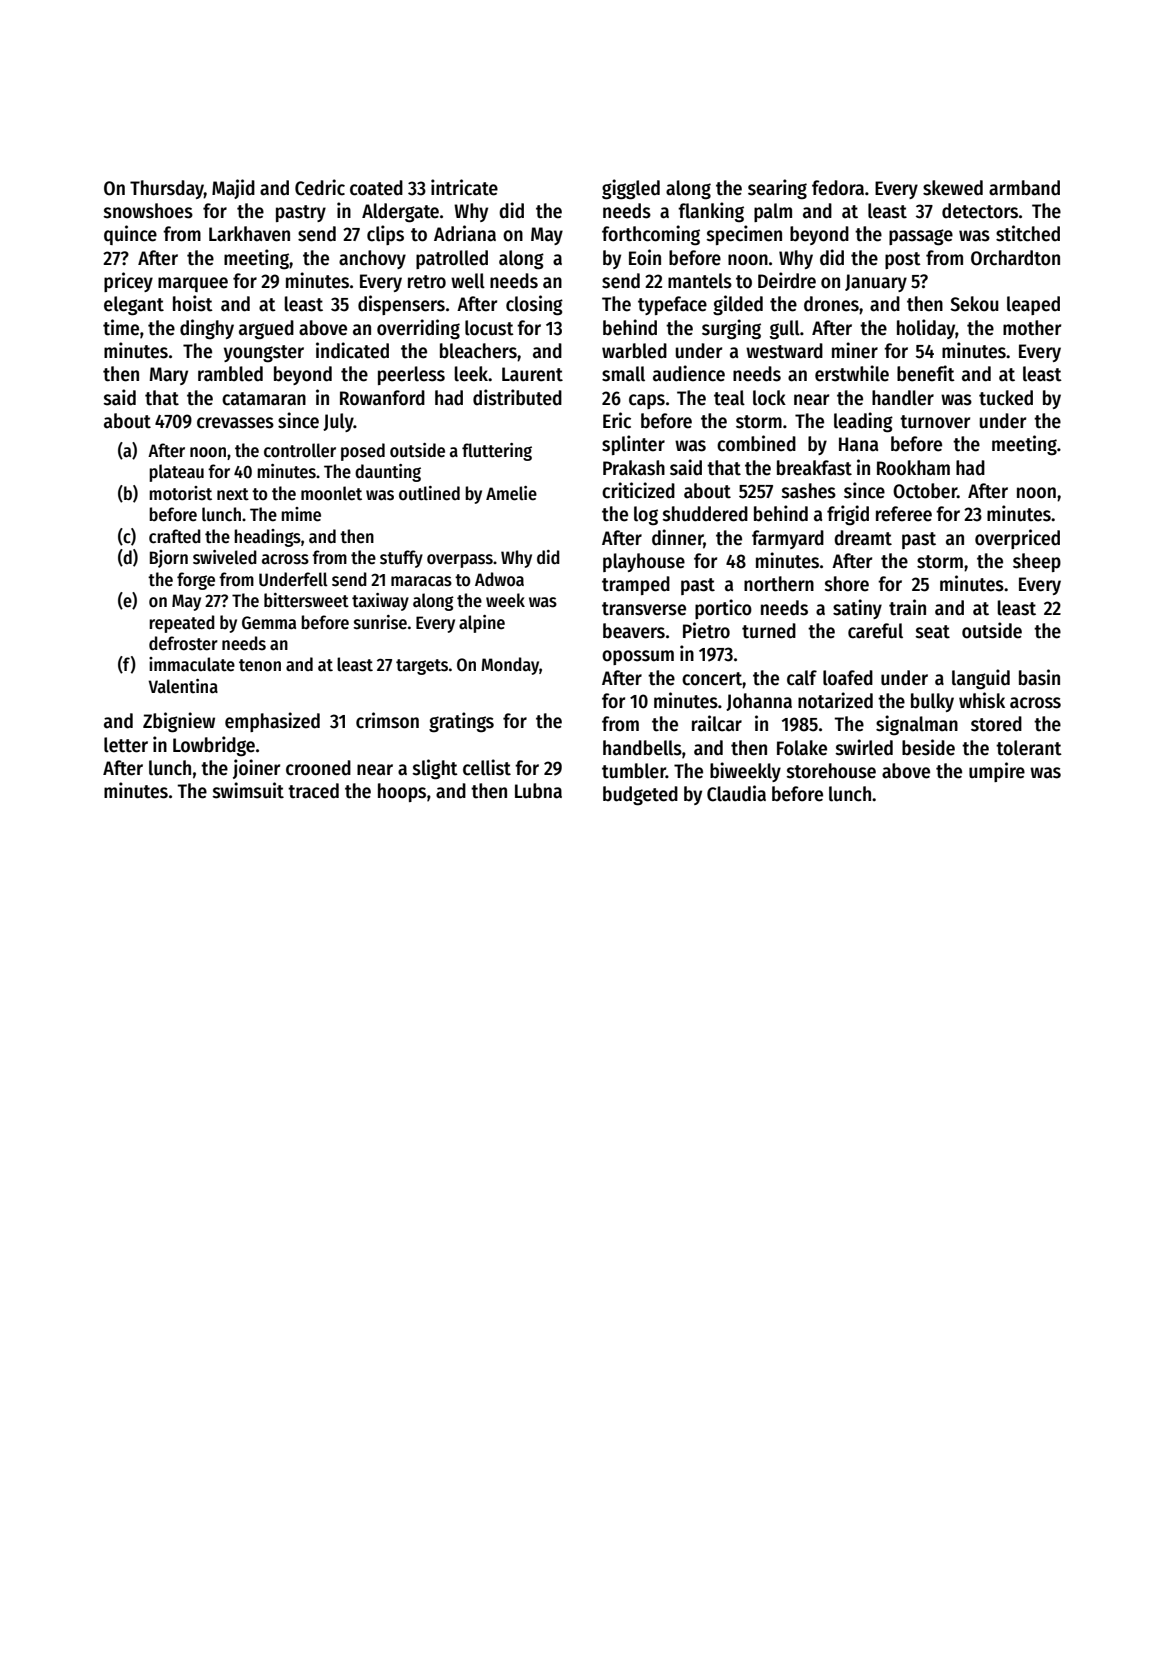  Describe the element at coordinates (863, 538) in the screenshot. I see `dreamt` at that location.
